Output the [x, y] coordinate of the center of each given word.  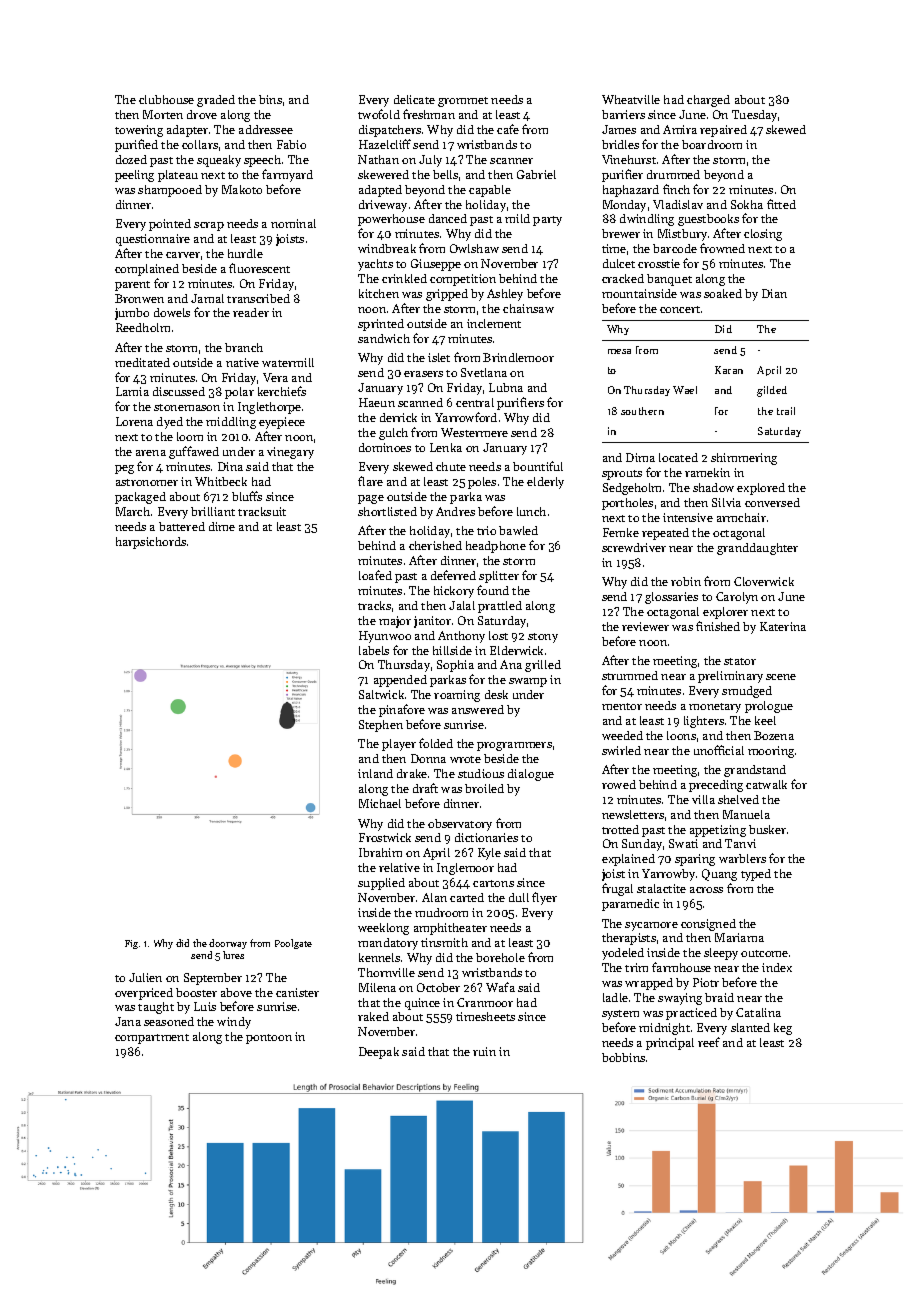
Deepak [379, 1053]
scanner [511, 161]
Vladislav [678, 204]
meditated [142, 362]
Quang [719, 875]
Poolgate [293, 944]
